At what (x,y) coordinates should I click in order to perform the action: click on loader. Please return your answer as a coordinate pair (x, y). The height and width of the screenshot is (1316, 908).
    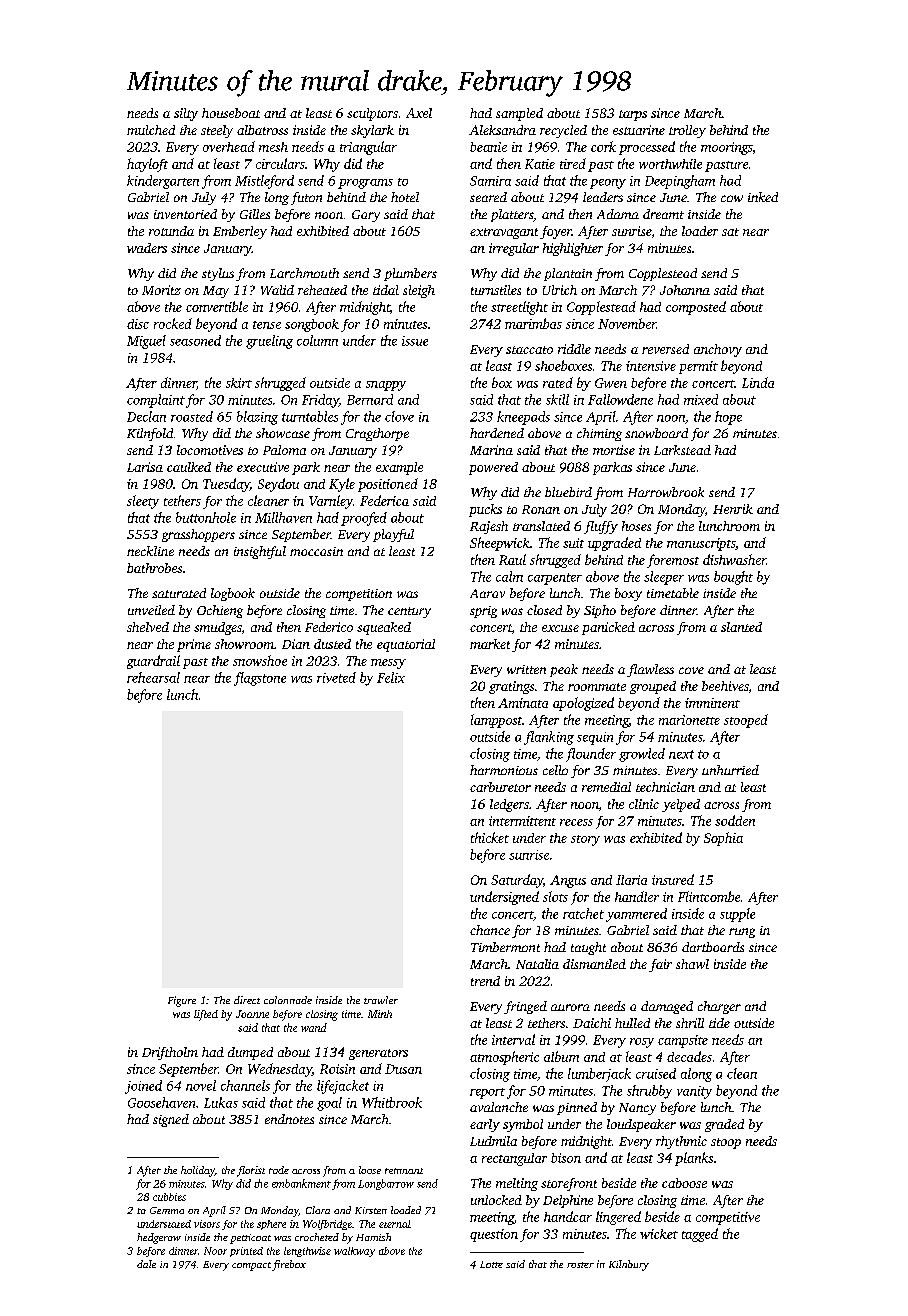
    Looking at the image, I should click on (700, 231).
